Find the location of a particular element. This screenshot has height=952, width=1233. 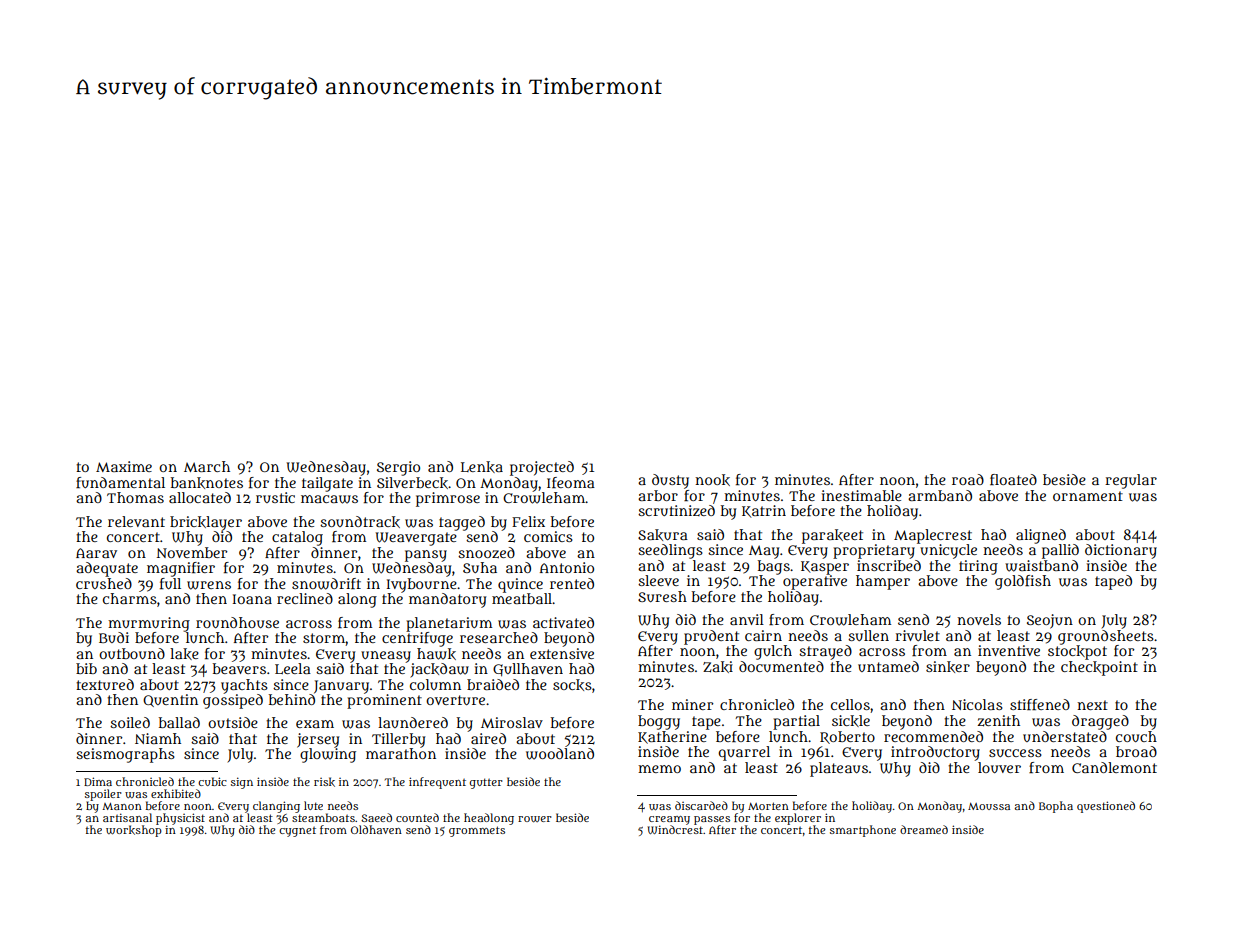

snowdrift is located at coordinates (326, 584).
